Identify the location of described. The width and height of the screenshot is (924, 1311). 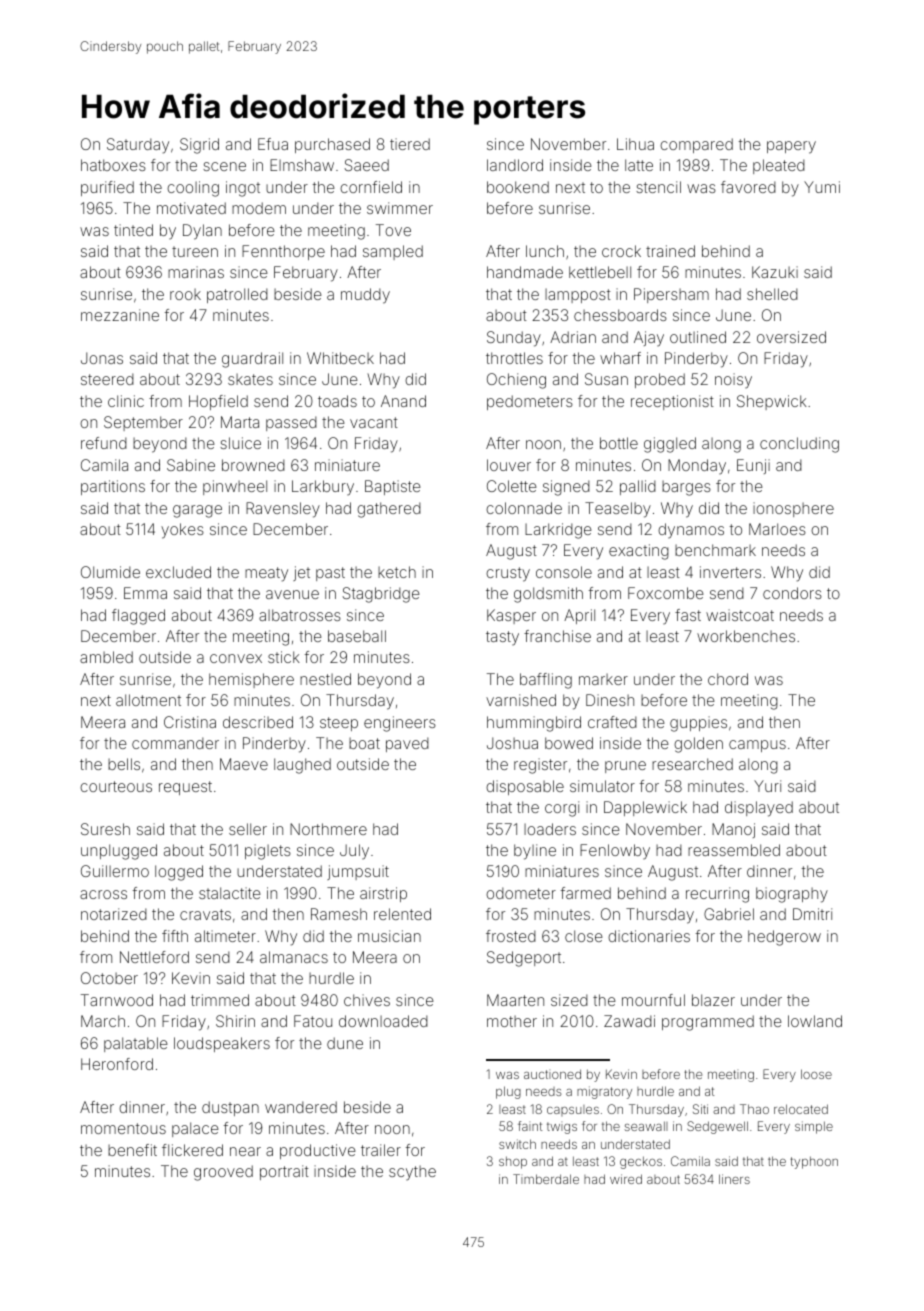
(258, 722).
